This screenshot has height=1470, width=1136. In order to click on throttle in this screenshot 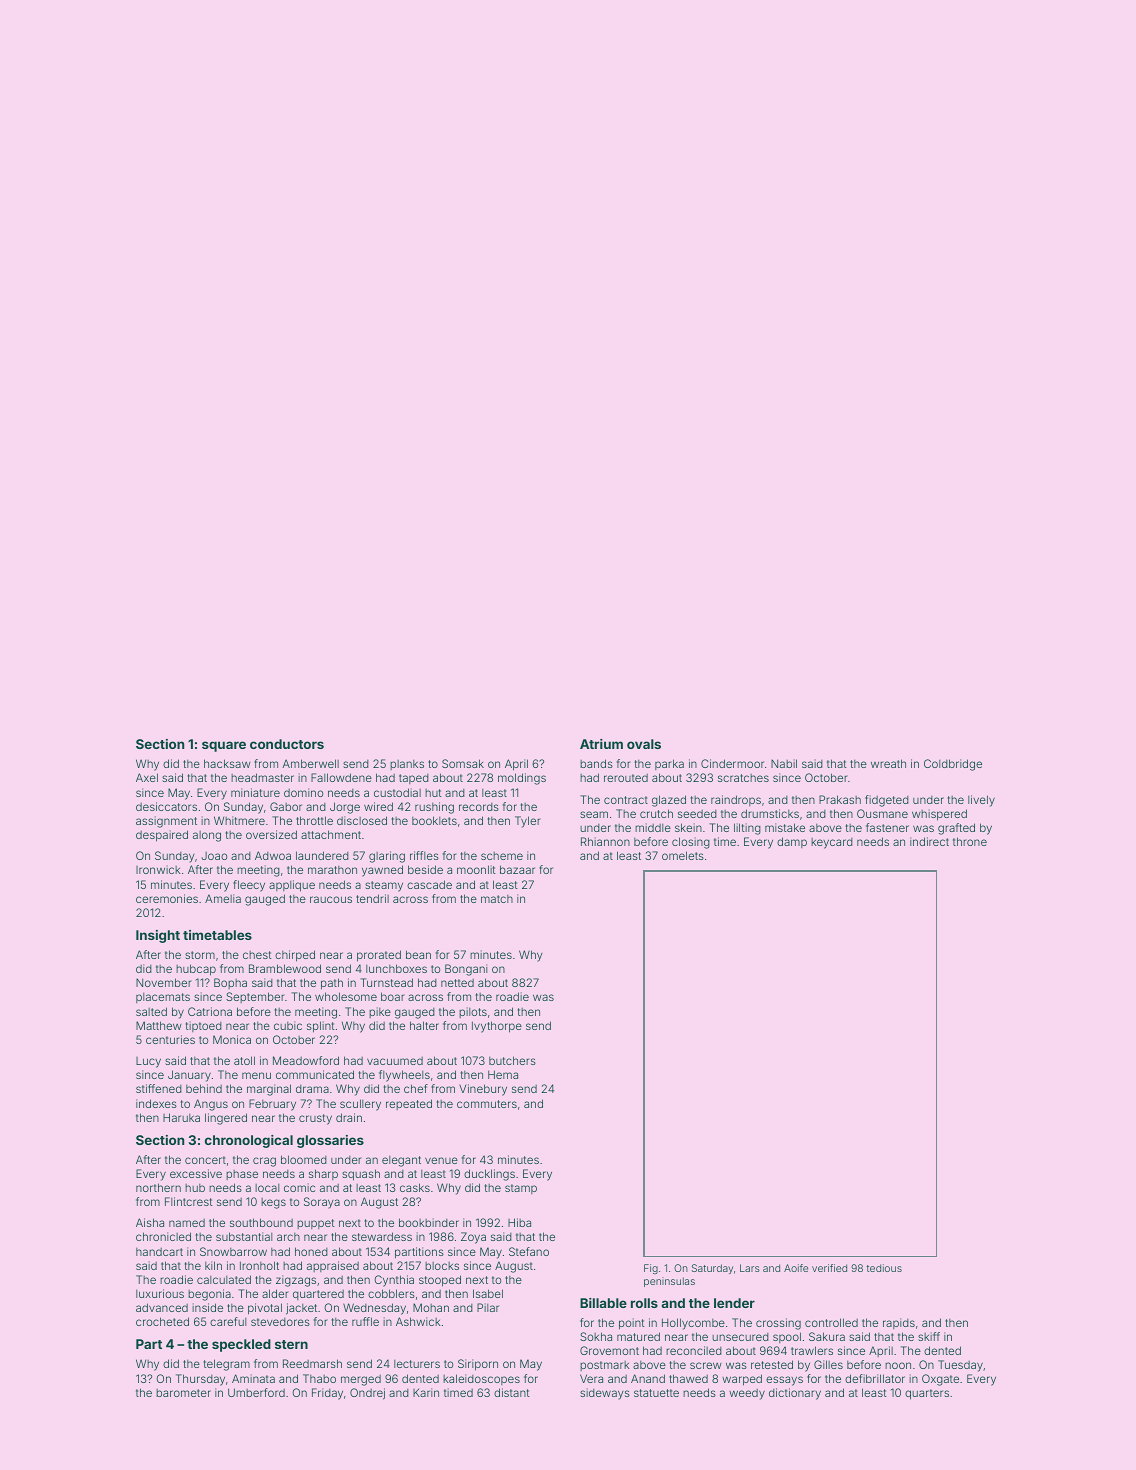, I will do `click(314, 820)`.
